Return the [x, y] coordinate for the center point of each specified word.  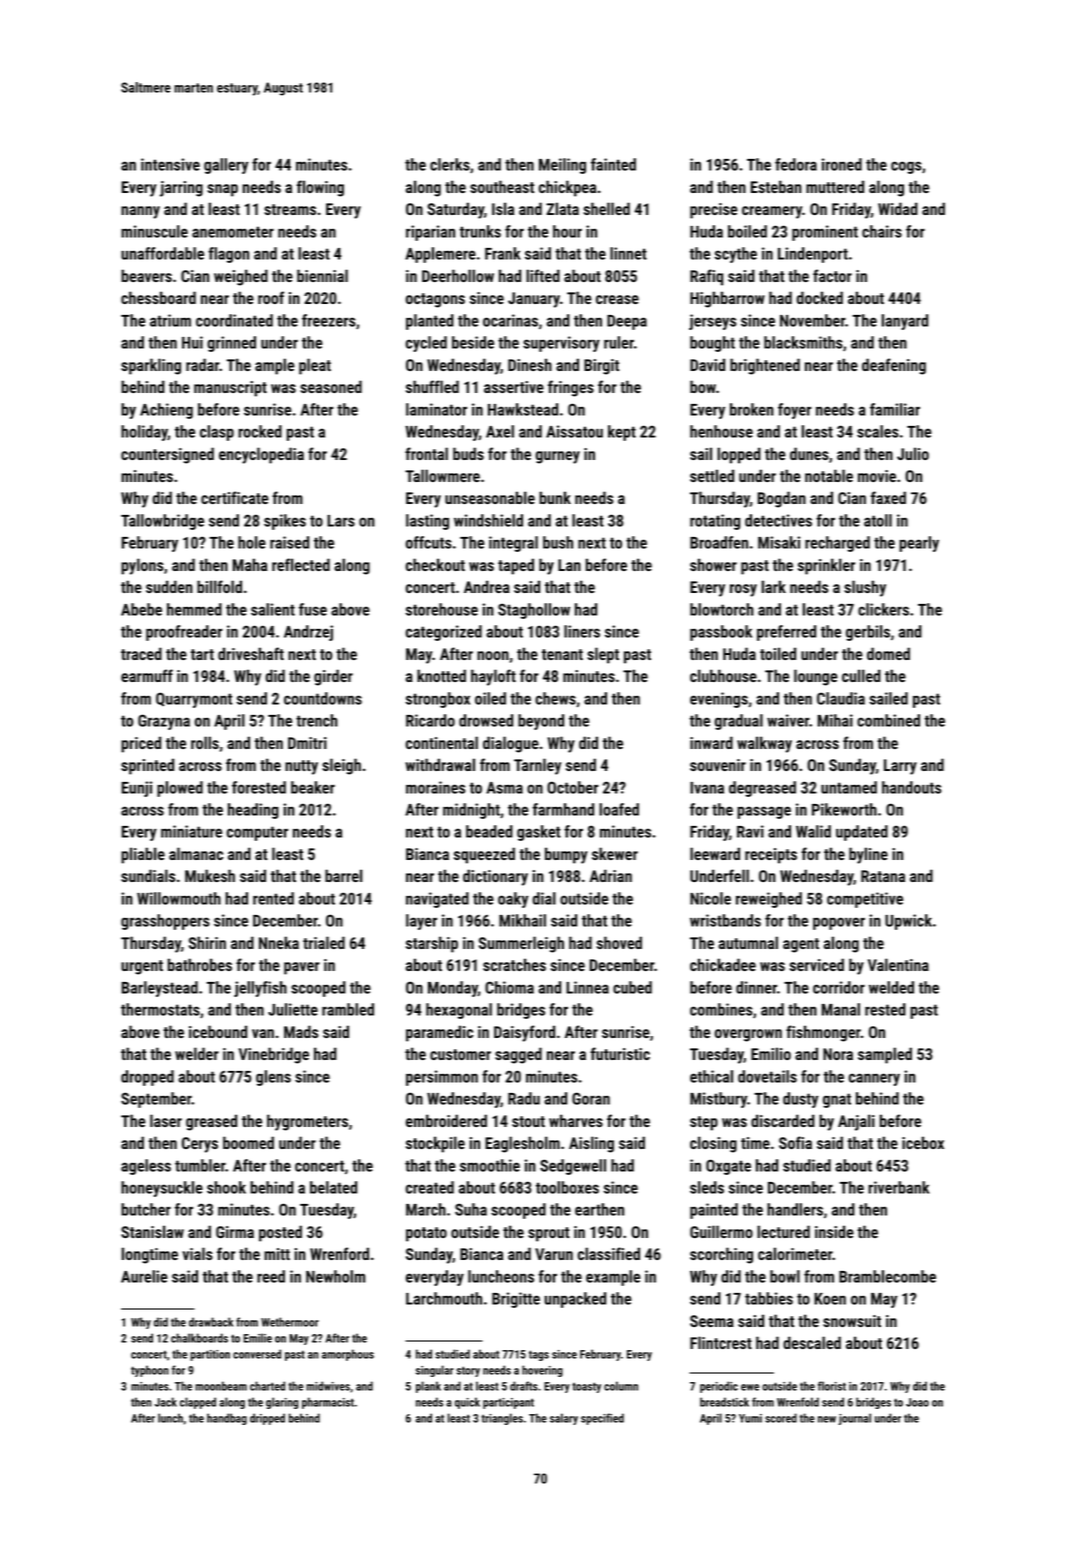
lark [774, 586]
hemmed [194, 609]
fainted [613, 164]
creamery [772, 212]
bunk [555, 497]
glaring [282, 1403]
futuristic [620, 1053]
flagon [228, 255]
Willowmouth [179, 898]
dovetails [767, 1076]
